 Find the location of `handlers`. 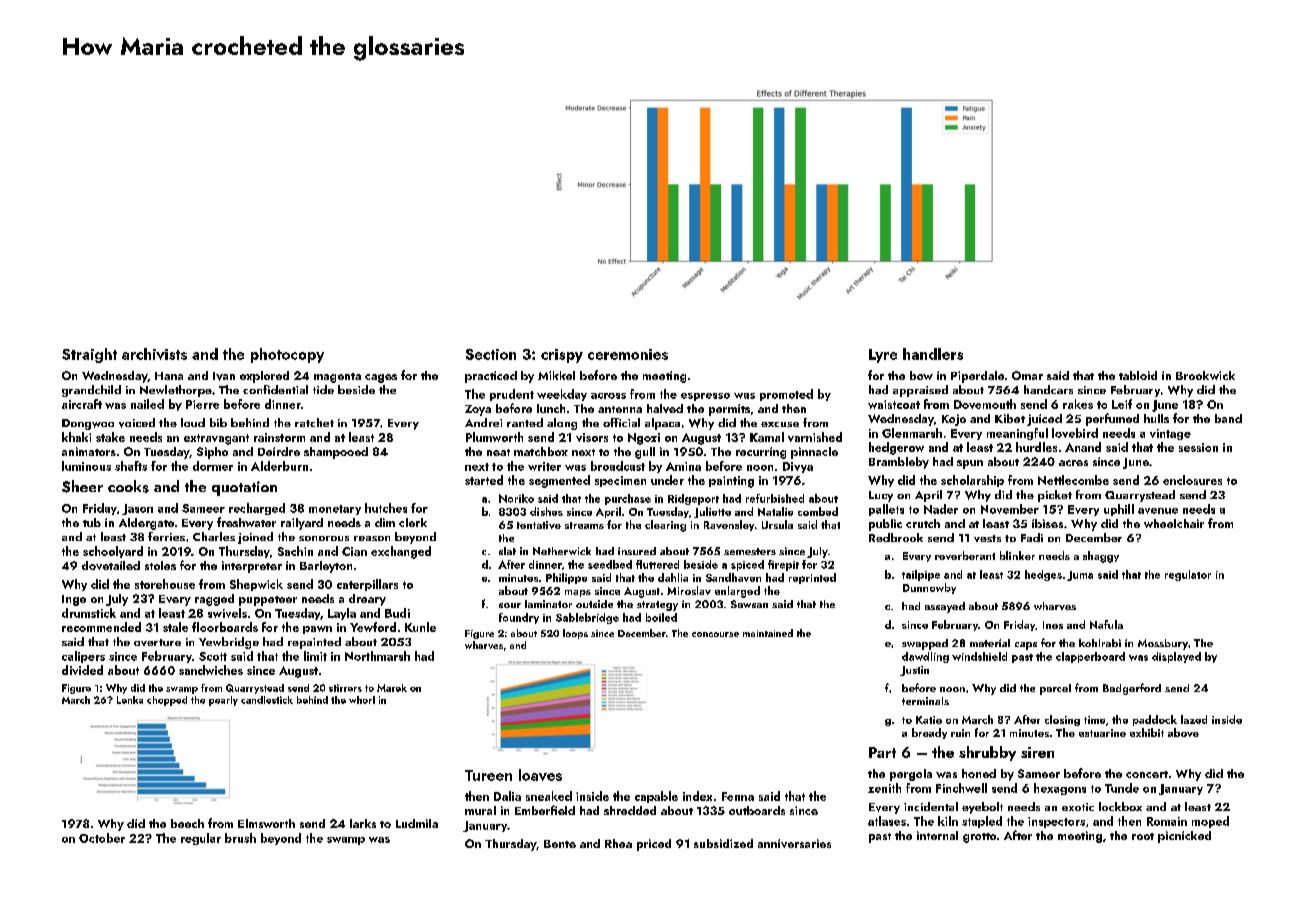

handlers is located at coordinates (933, 354).
